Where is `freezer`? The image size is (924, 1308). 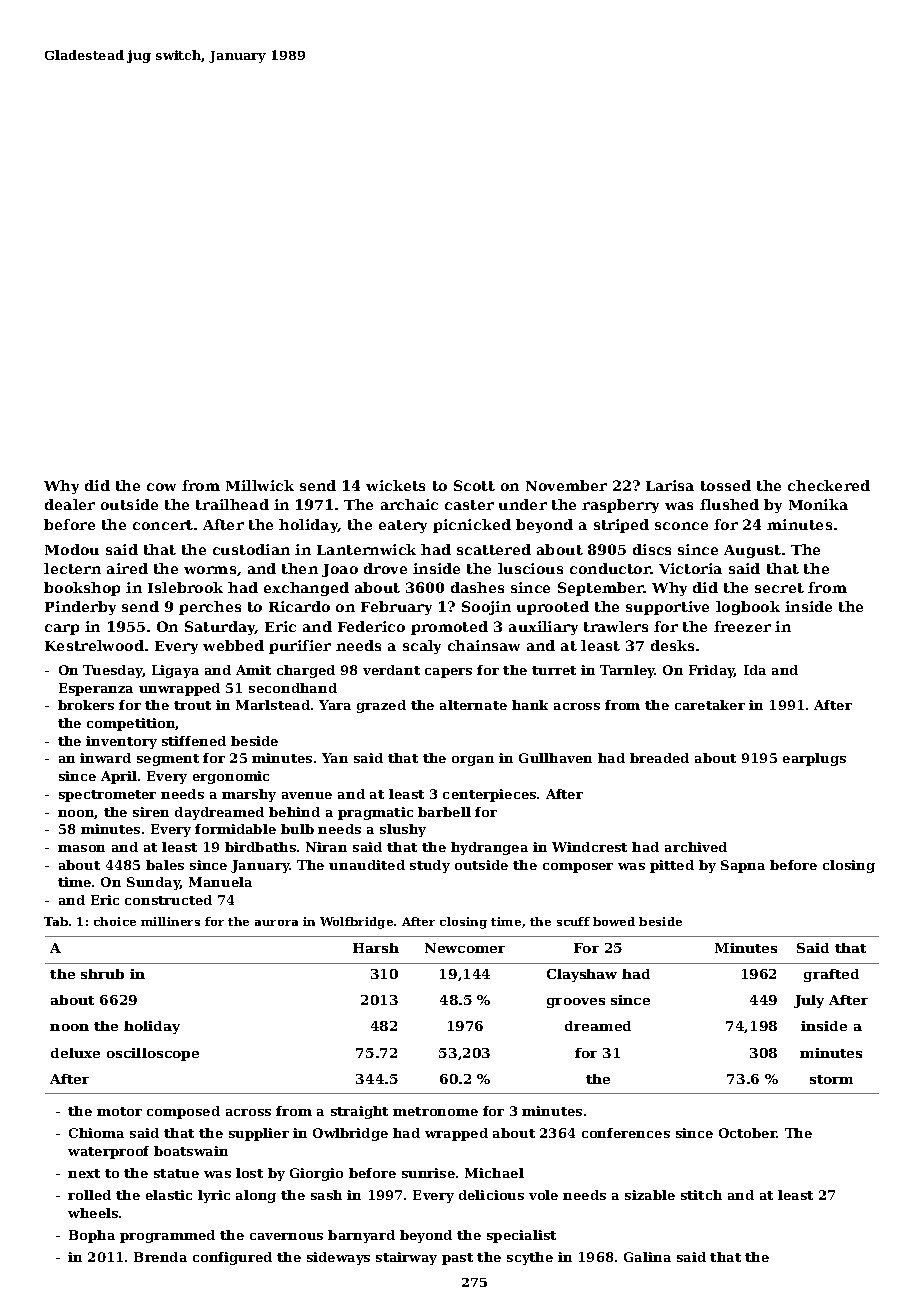
freezer is located at coordinates (742, 626).
